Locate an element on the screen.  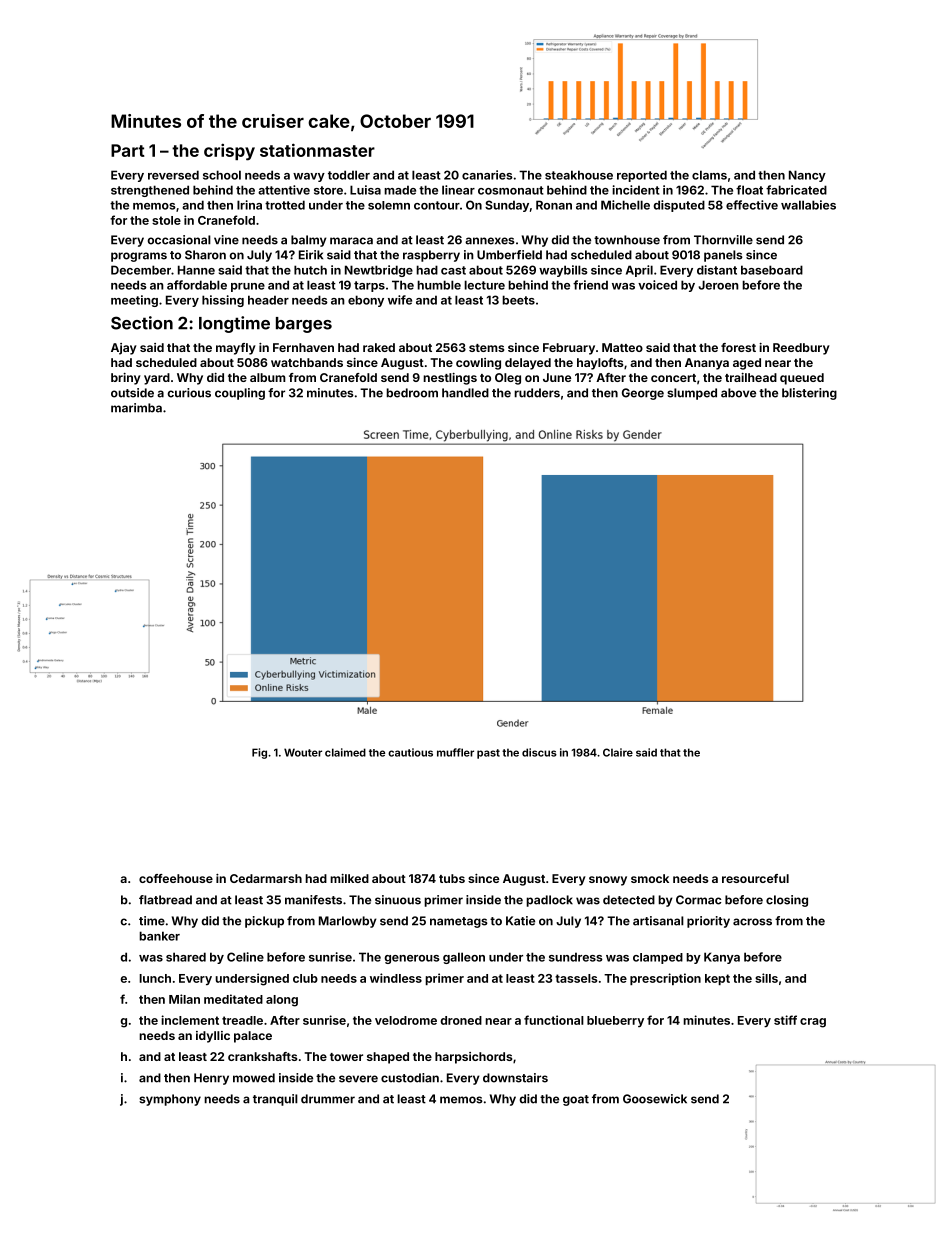
Claire is located at coordinates (618, 752).
